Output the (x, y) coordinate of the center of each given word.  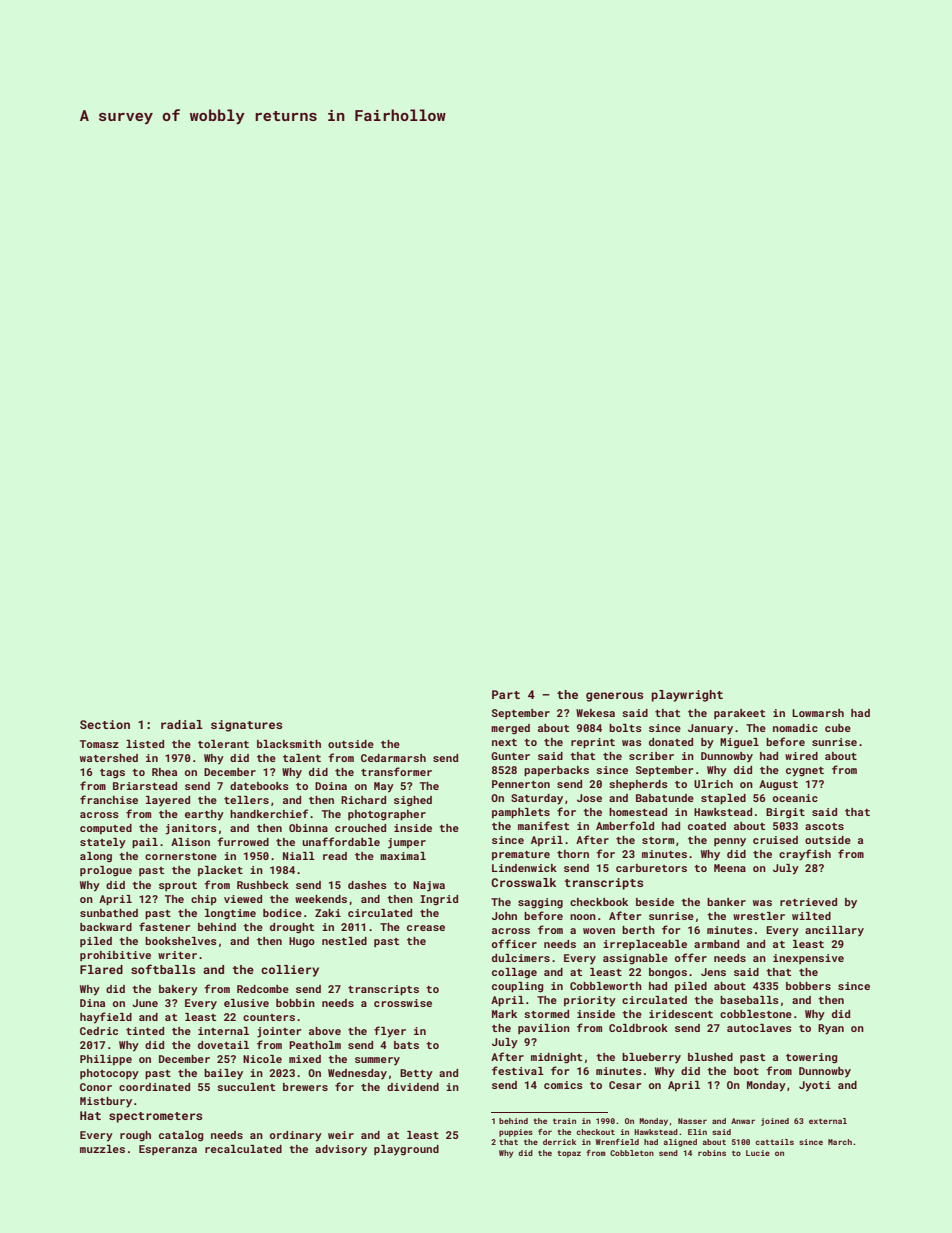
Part (506, 694)
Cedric (99, 1031)
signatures (247, 726)
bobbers (808, 986)
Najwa (429, 886)
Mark (504, 1014)
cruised (775, 840)
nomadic (795, 728)
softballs (163, 969)
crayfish (805, 855)
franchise (109, 799)
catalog (181, 1136)
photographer (387, 815)
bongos (668, 973)
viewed (243, 899)
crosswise (403, 1003)
